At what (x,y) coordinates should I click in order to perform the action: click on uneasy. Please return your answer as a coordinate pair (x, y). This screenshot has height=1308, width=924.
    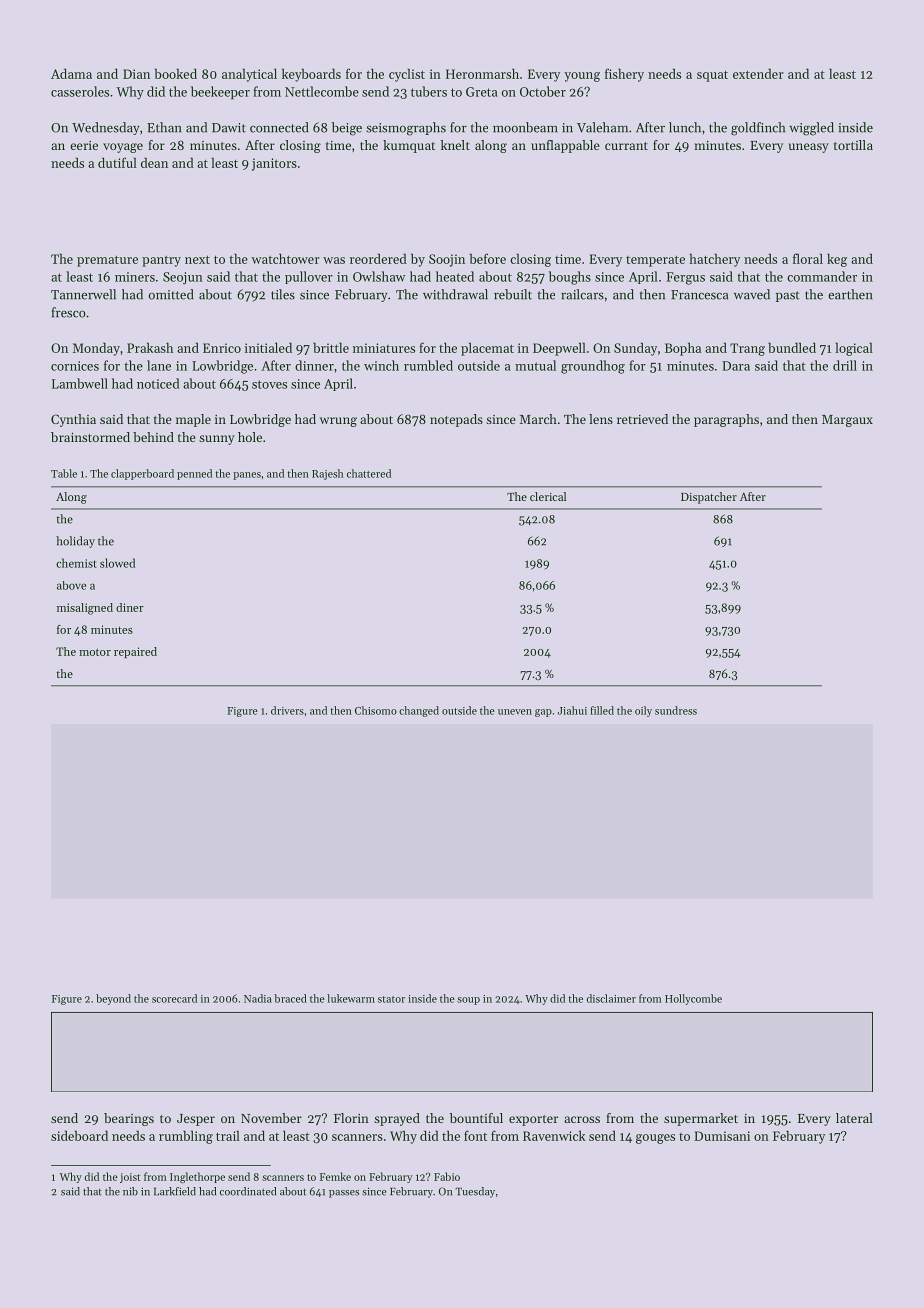
    Looking at the image, I should click on (808, 148).
